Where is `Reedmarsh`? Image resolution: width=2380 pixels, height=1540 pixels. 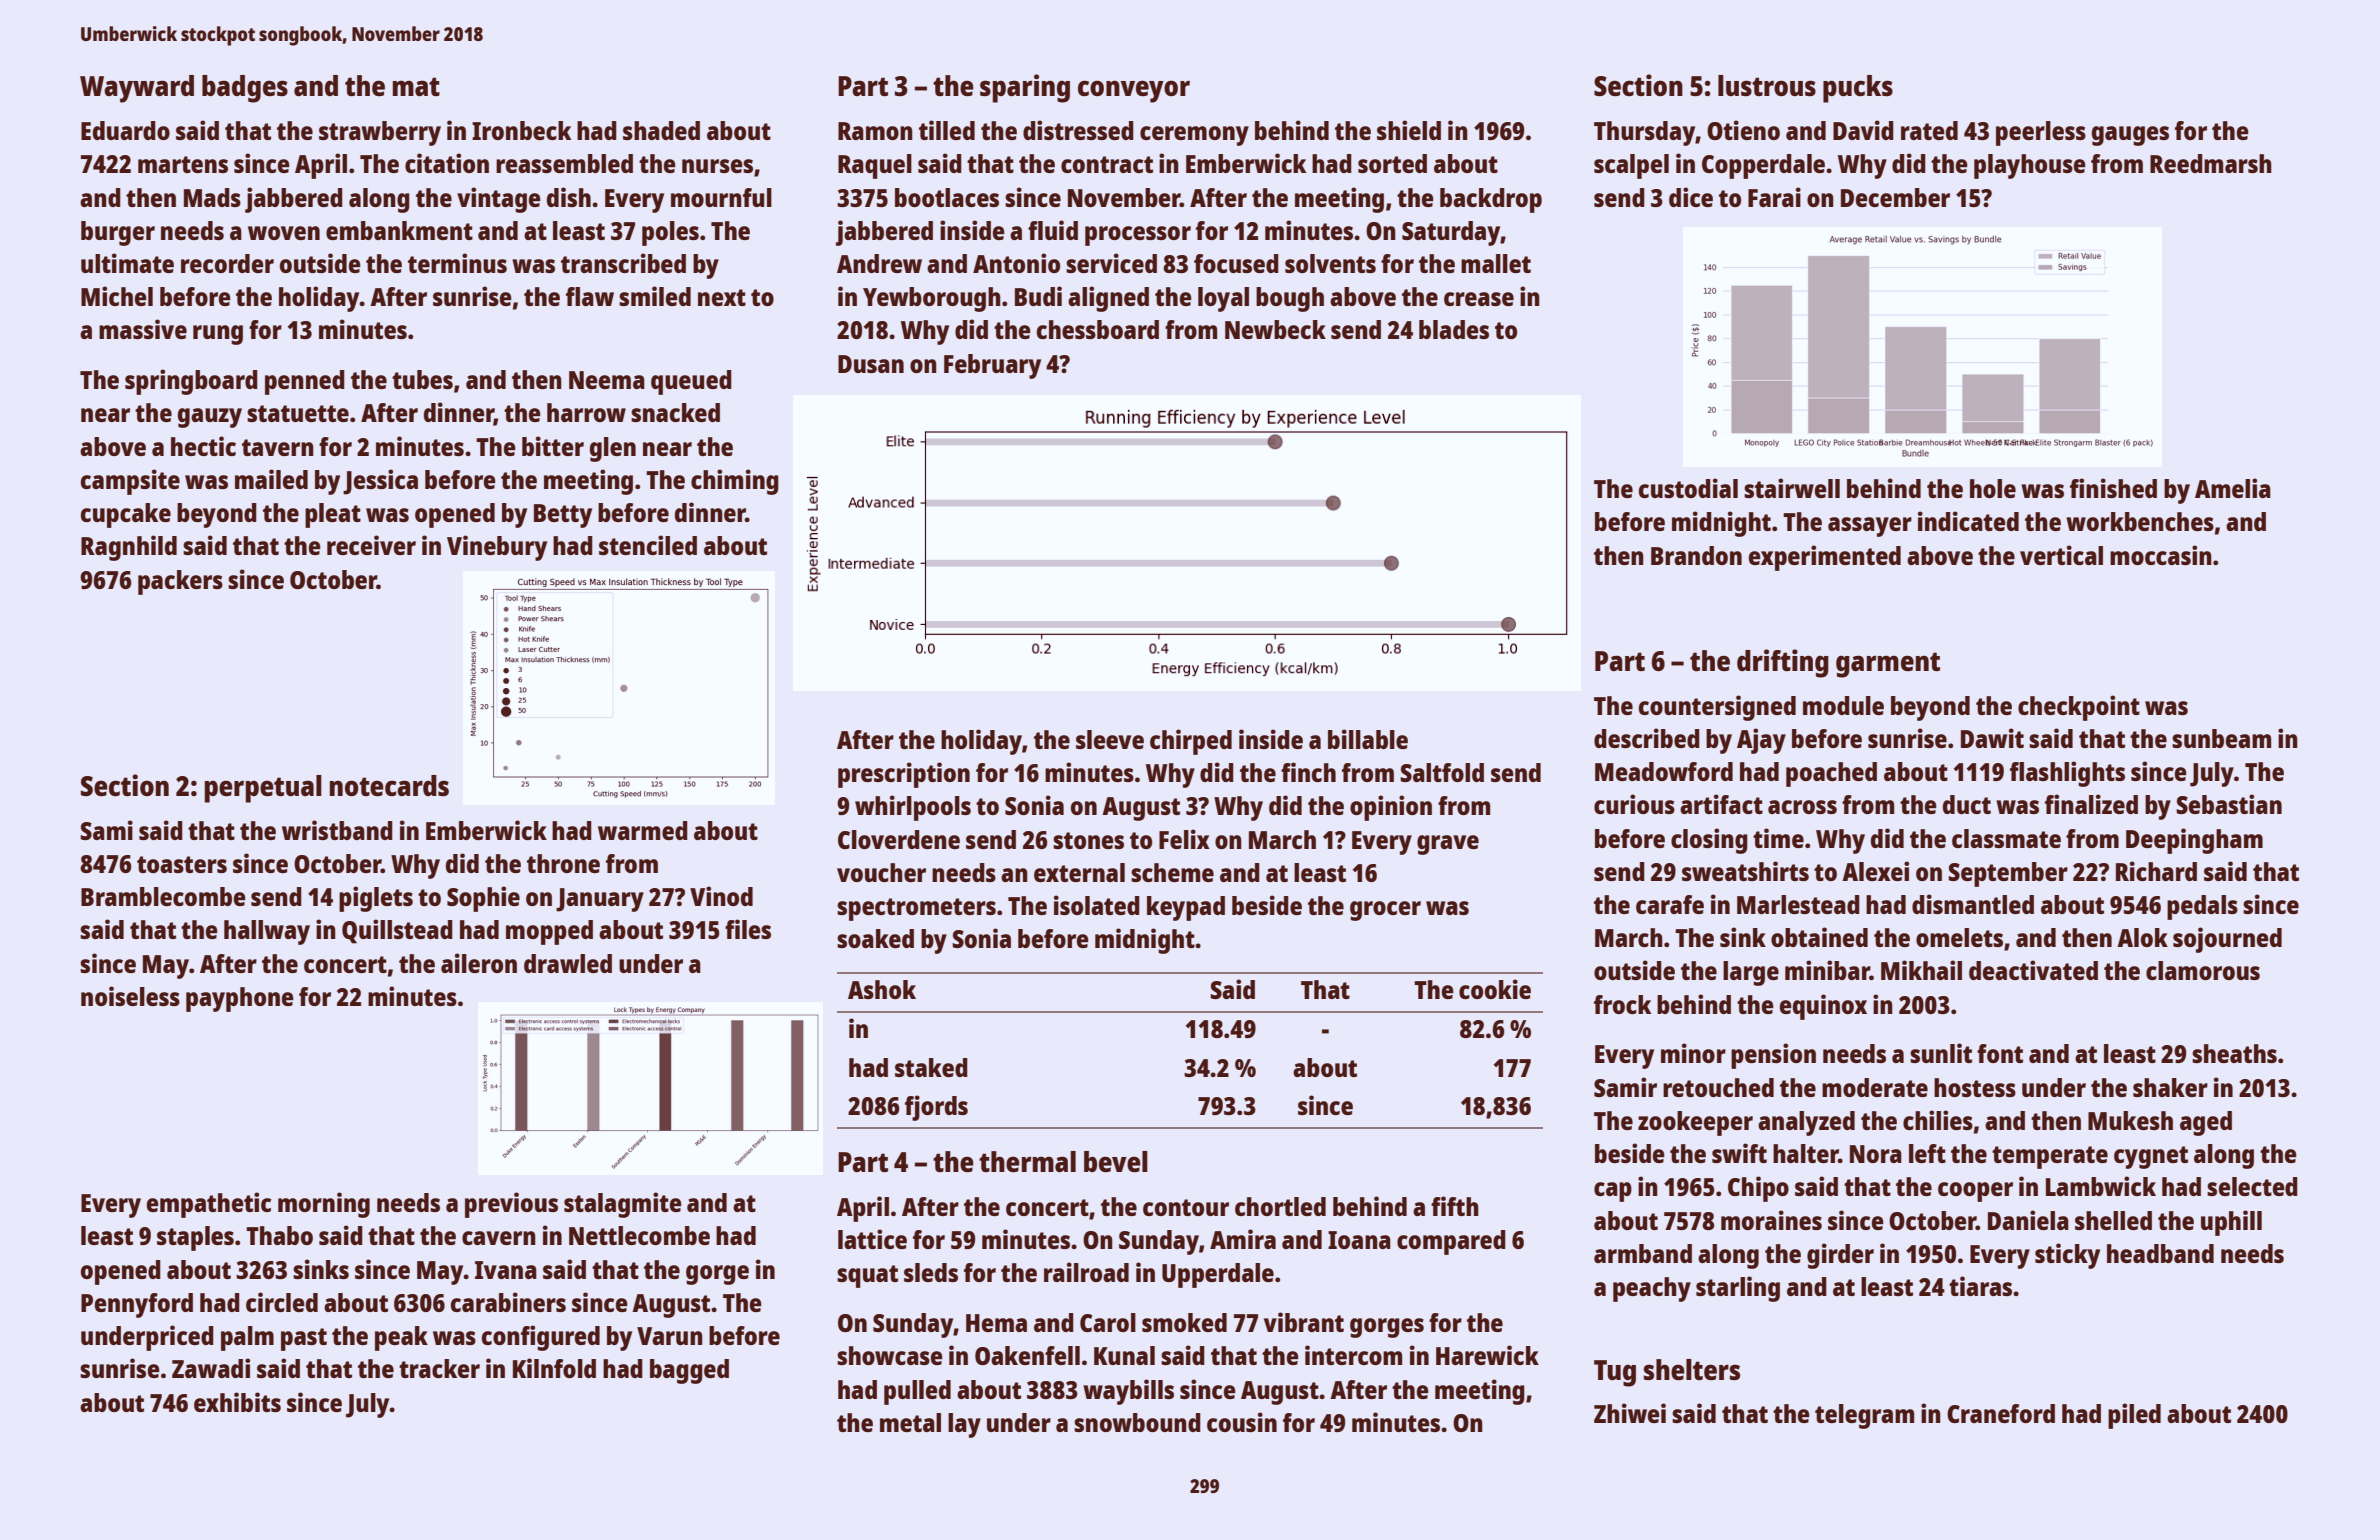 Reedmarsh is located at coordinates (2211, 163).
